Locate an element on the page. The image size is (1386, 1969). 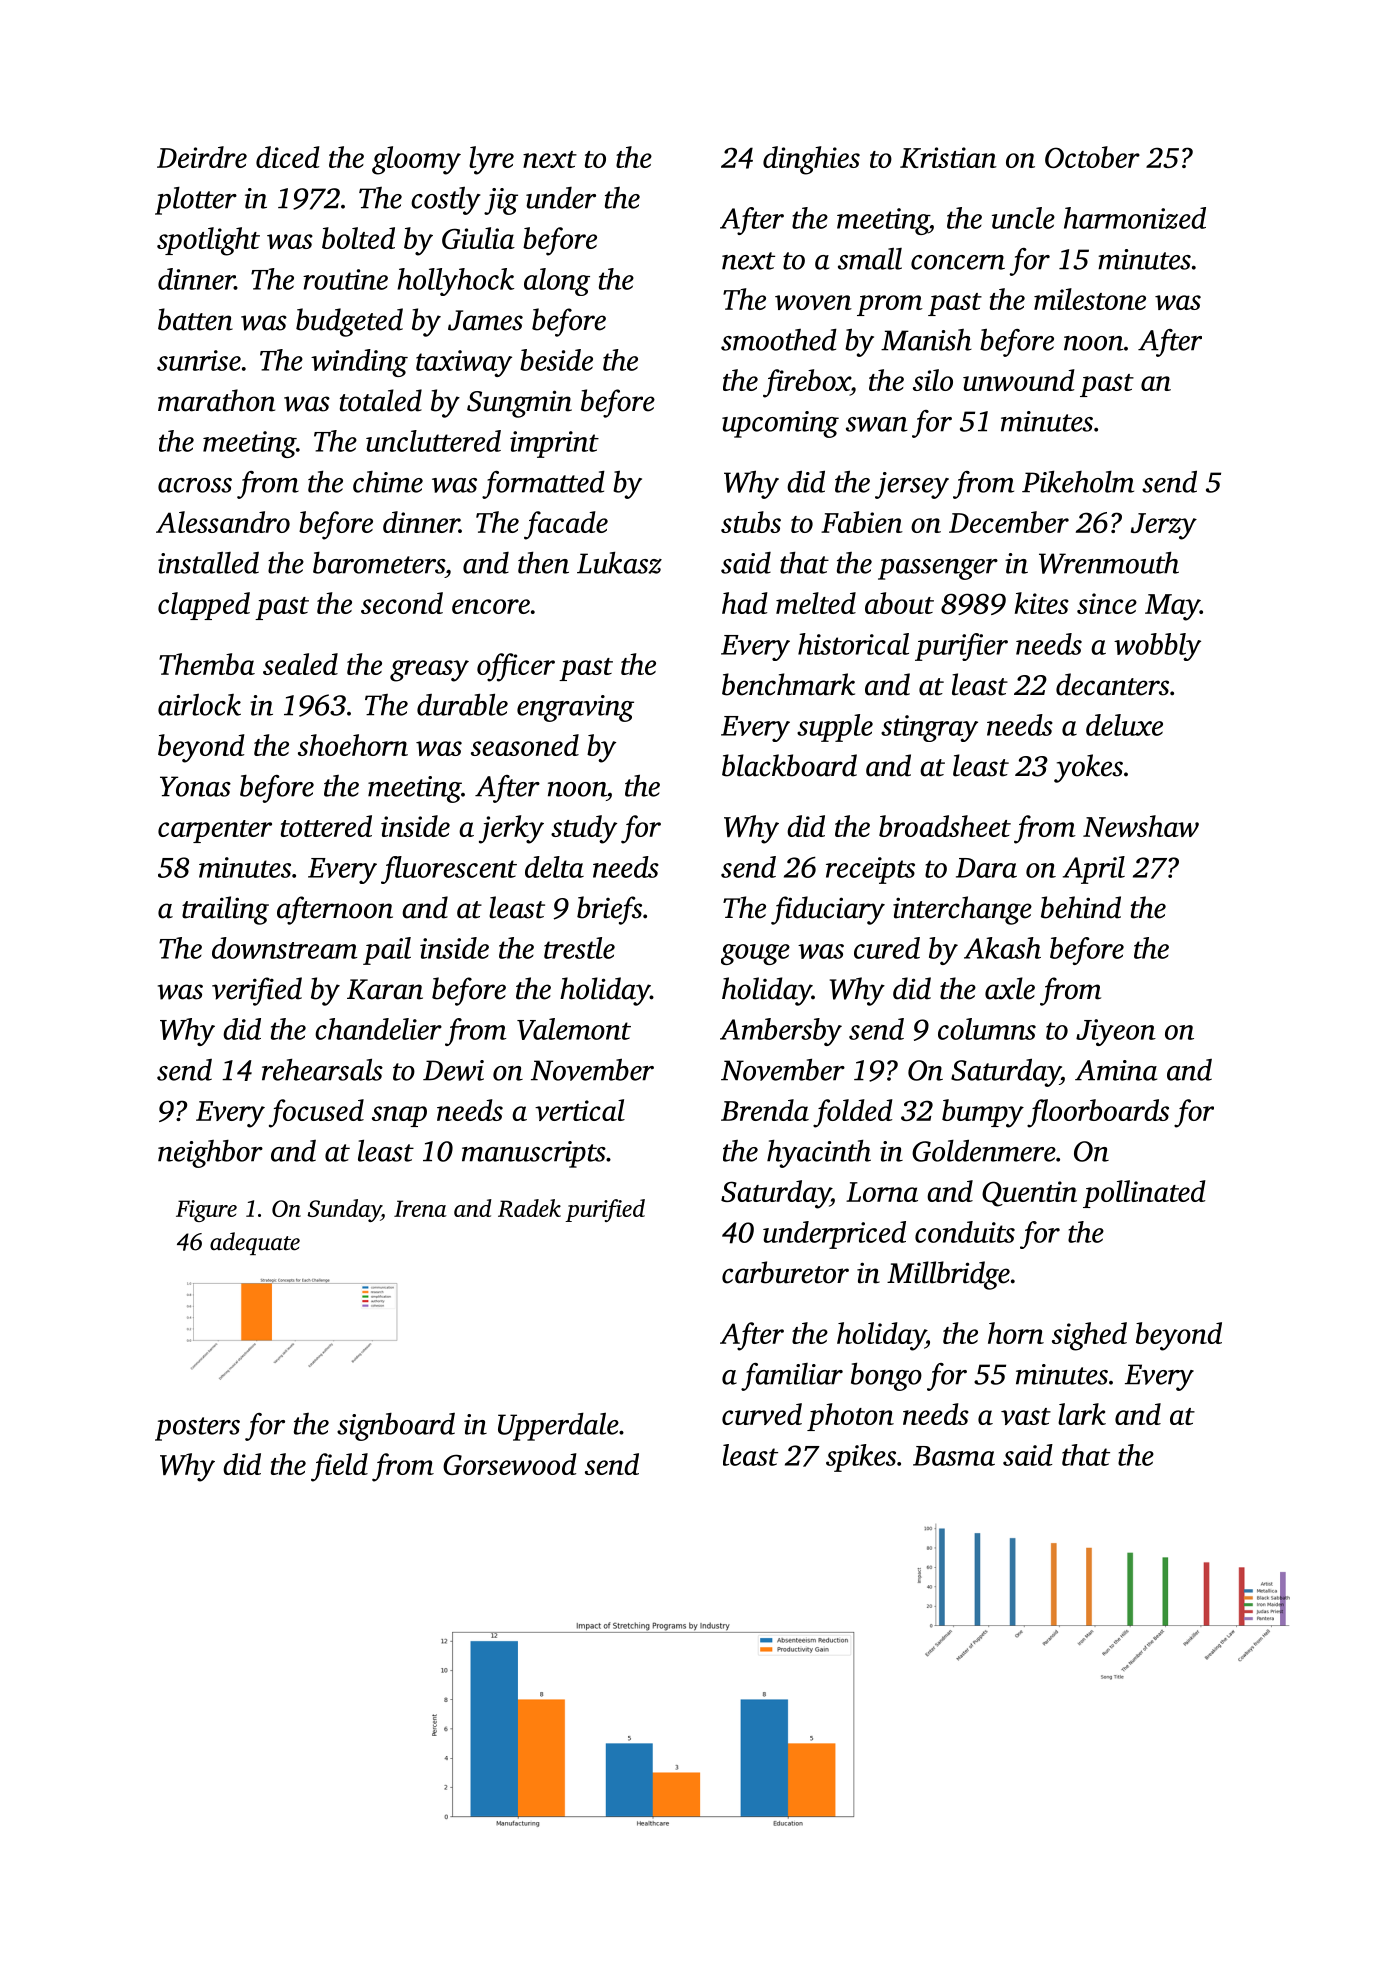
bolted is located at coordinates (358, 238).
